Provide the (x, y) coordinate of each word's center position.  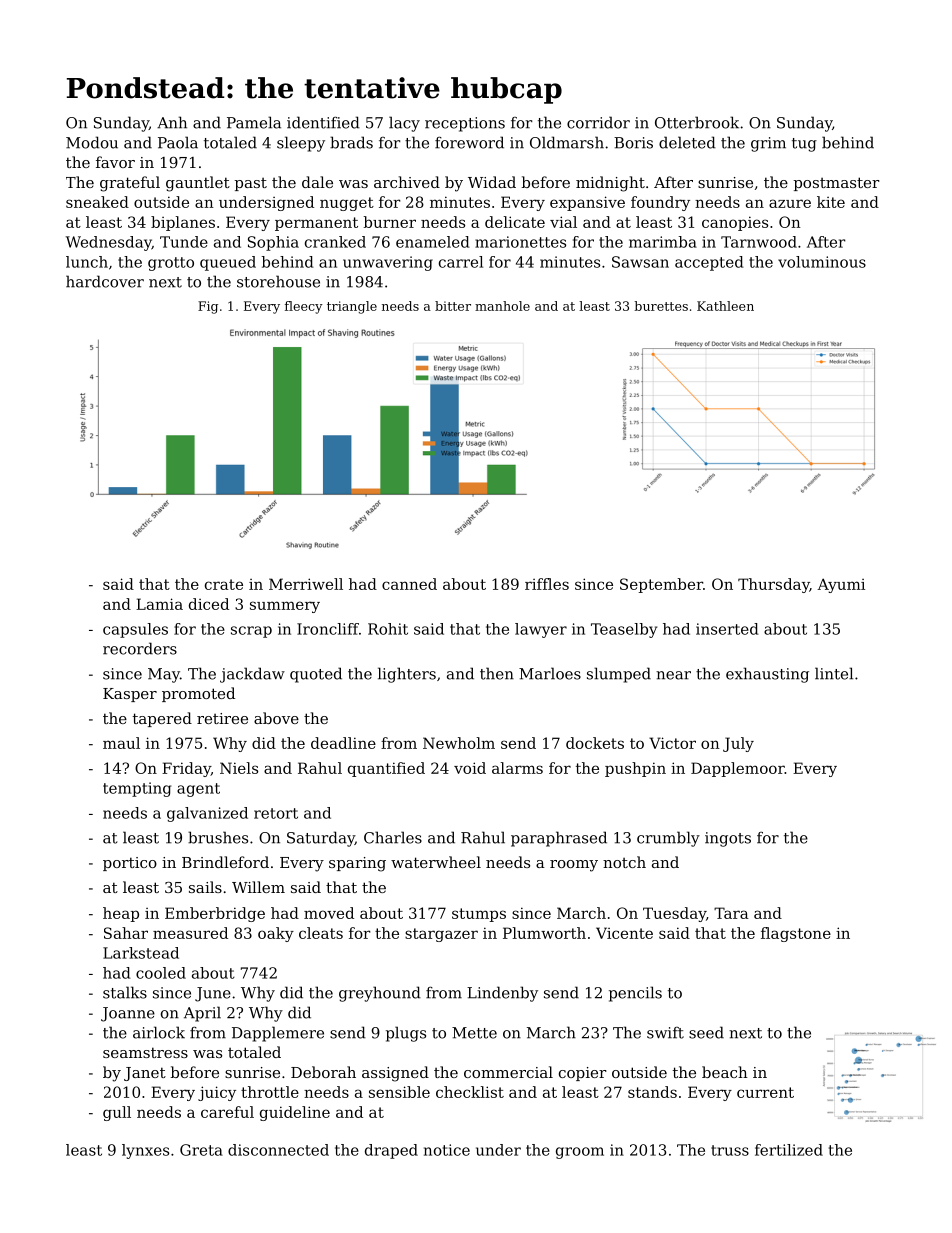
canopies (735, 223)
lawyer (541, 630)
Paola (178, 142)
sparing (357, 864)
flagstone (796, 934)
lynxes (145, 1151)
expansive (587, 203)
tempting (137, 789)
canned (409, 584)
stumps (479, 915)
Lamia (159, 604)
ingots (728, 839)
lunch (87, 262)
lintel (834, 673)
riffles (547, 584)
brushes (218, 837)
